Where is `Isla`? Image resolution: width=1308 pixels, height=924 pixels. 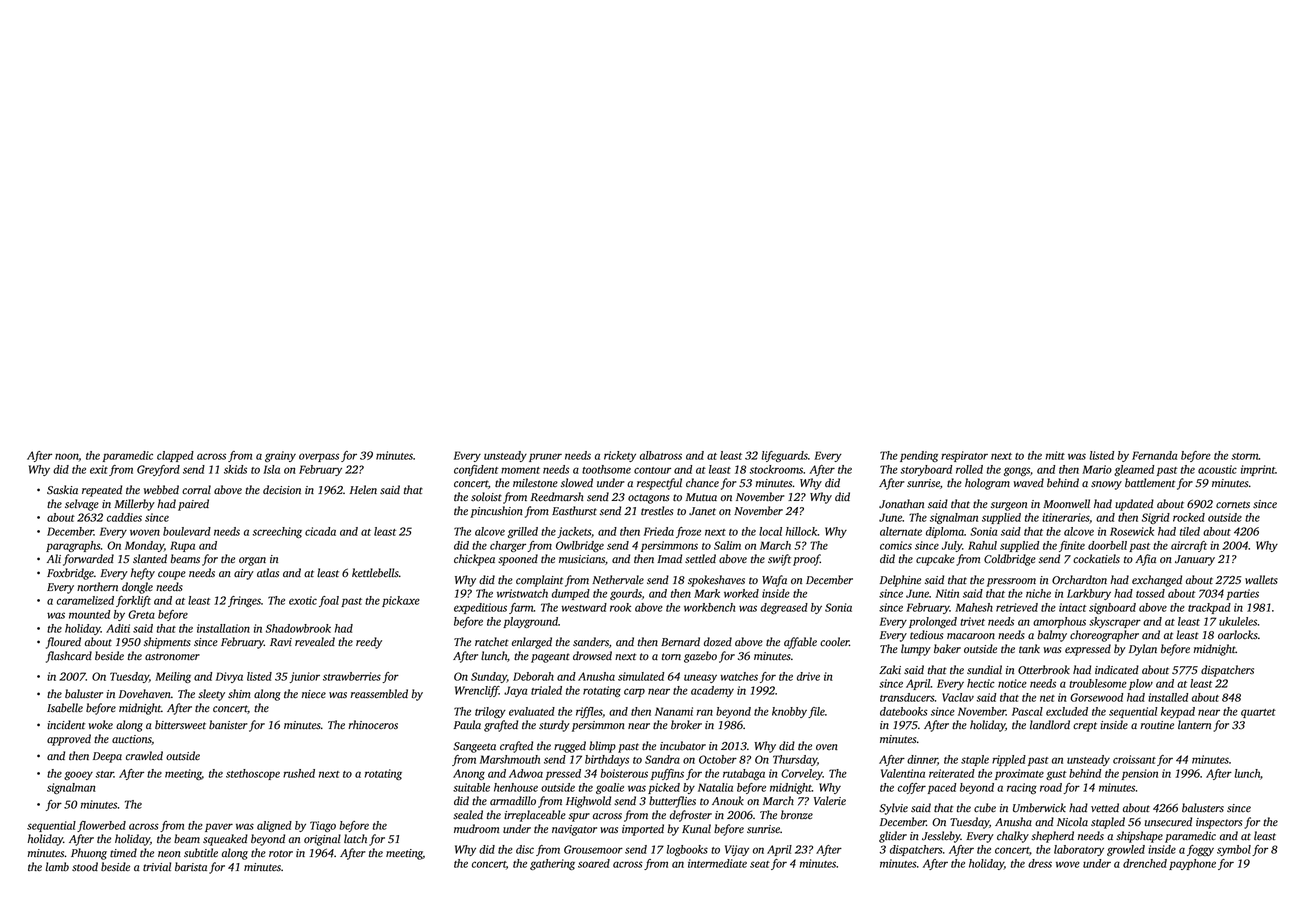 Isla is located at coordinates (271, 469).
